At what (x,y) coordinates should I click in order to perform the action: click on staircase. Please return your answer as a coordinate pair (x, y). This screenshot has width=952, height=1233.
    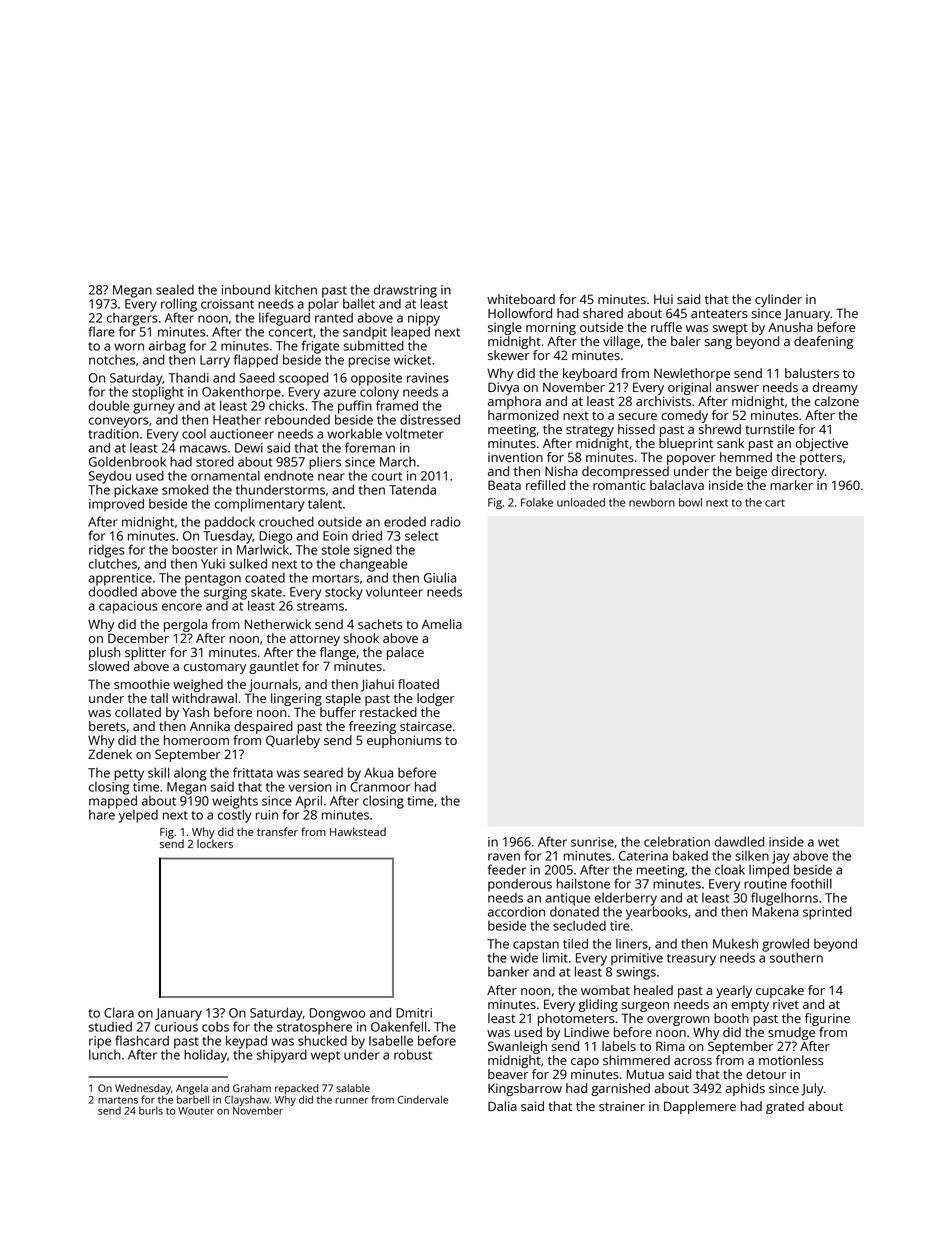
    Looking at the image, I should click on (426, 726).
